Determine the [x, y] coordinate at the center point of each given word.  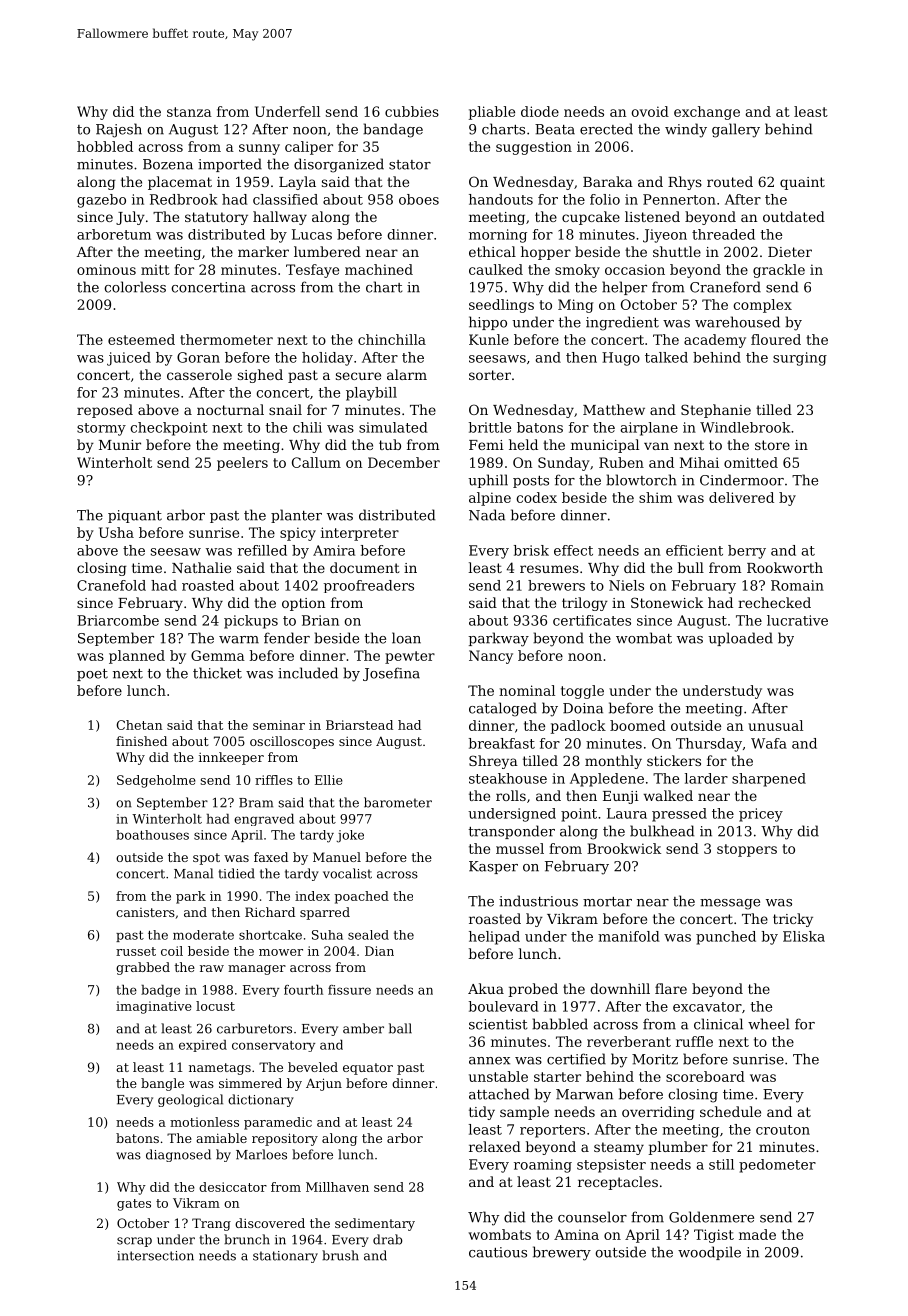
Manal [193, 873]
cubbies [412, 111]
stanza [189, 112]
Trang [211, 1224]
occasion [635, 269]
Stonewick [667, 602]
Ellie [329, 780]
